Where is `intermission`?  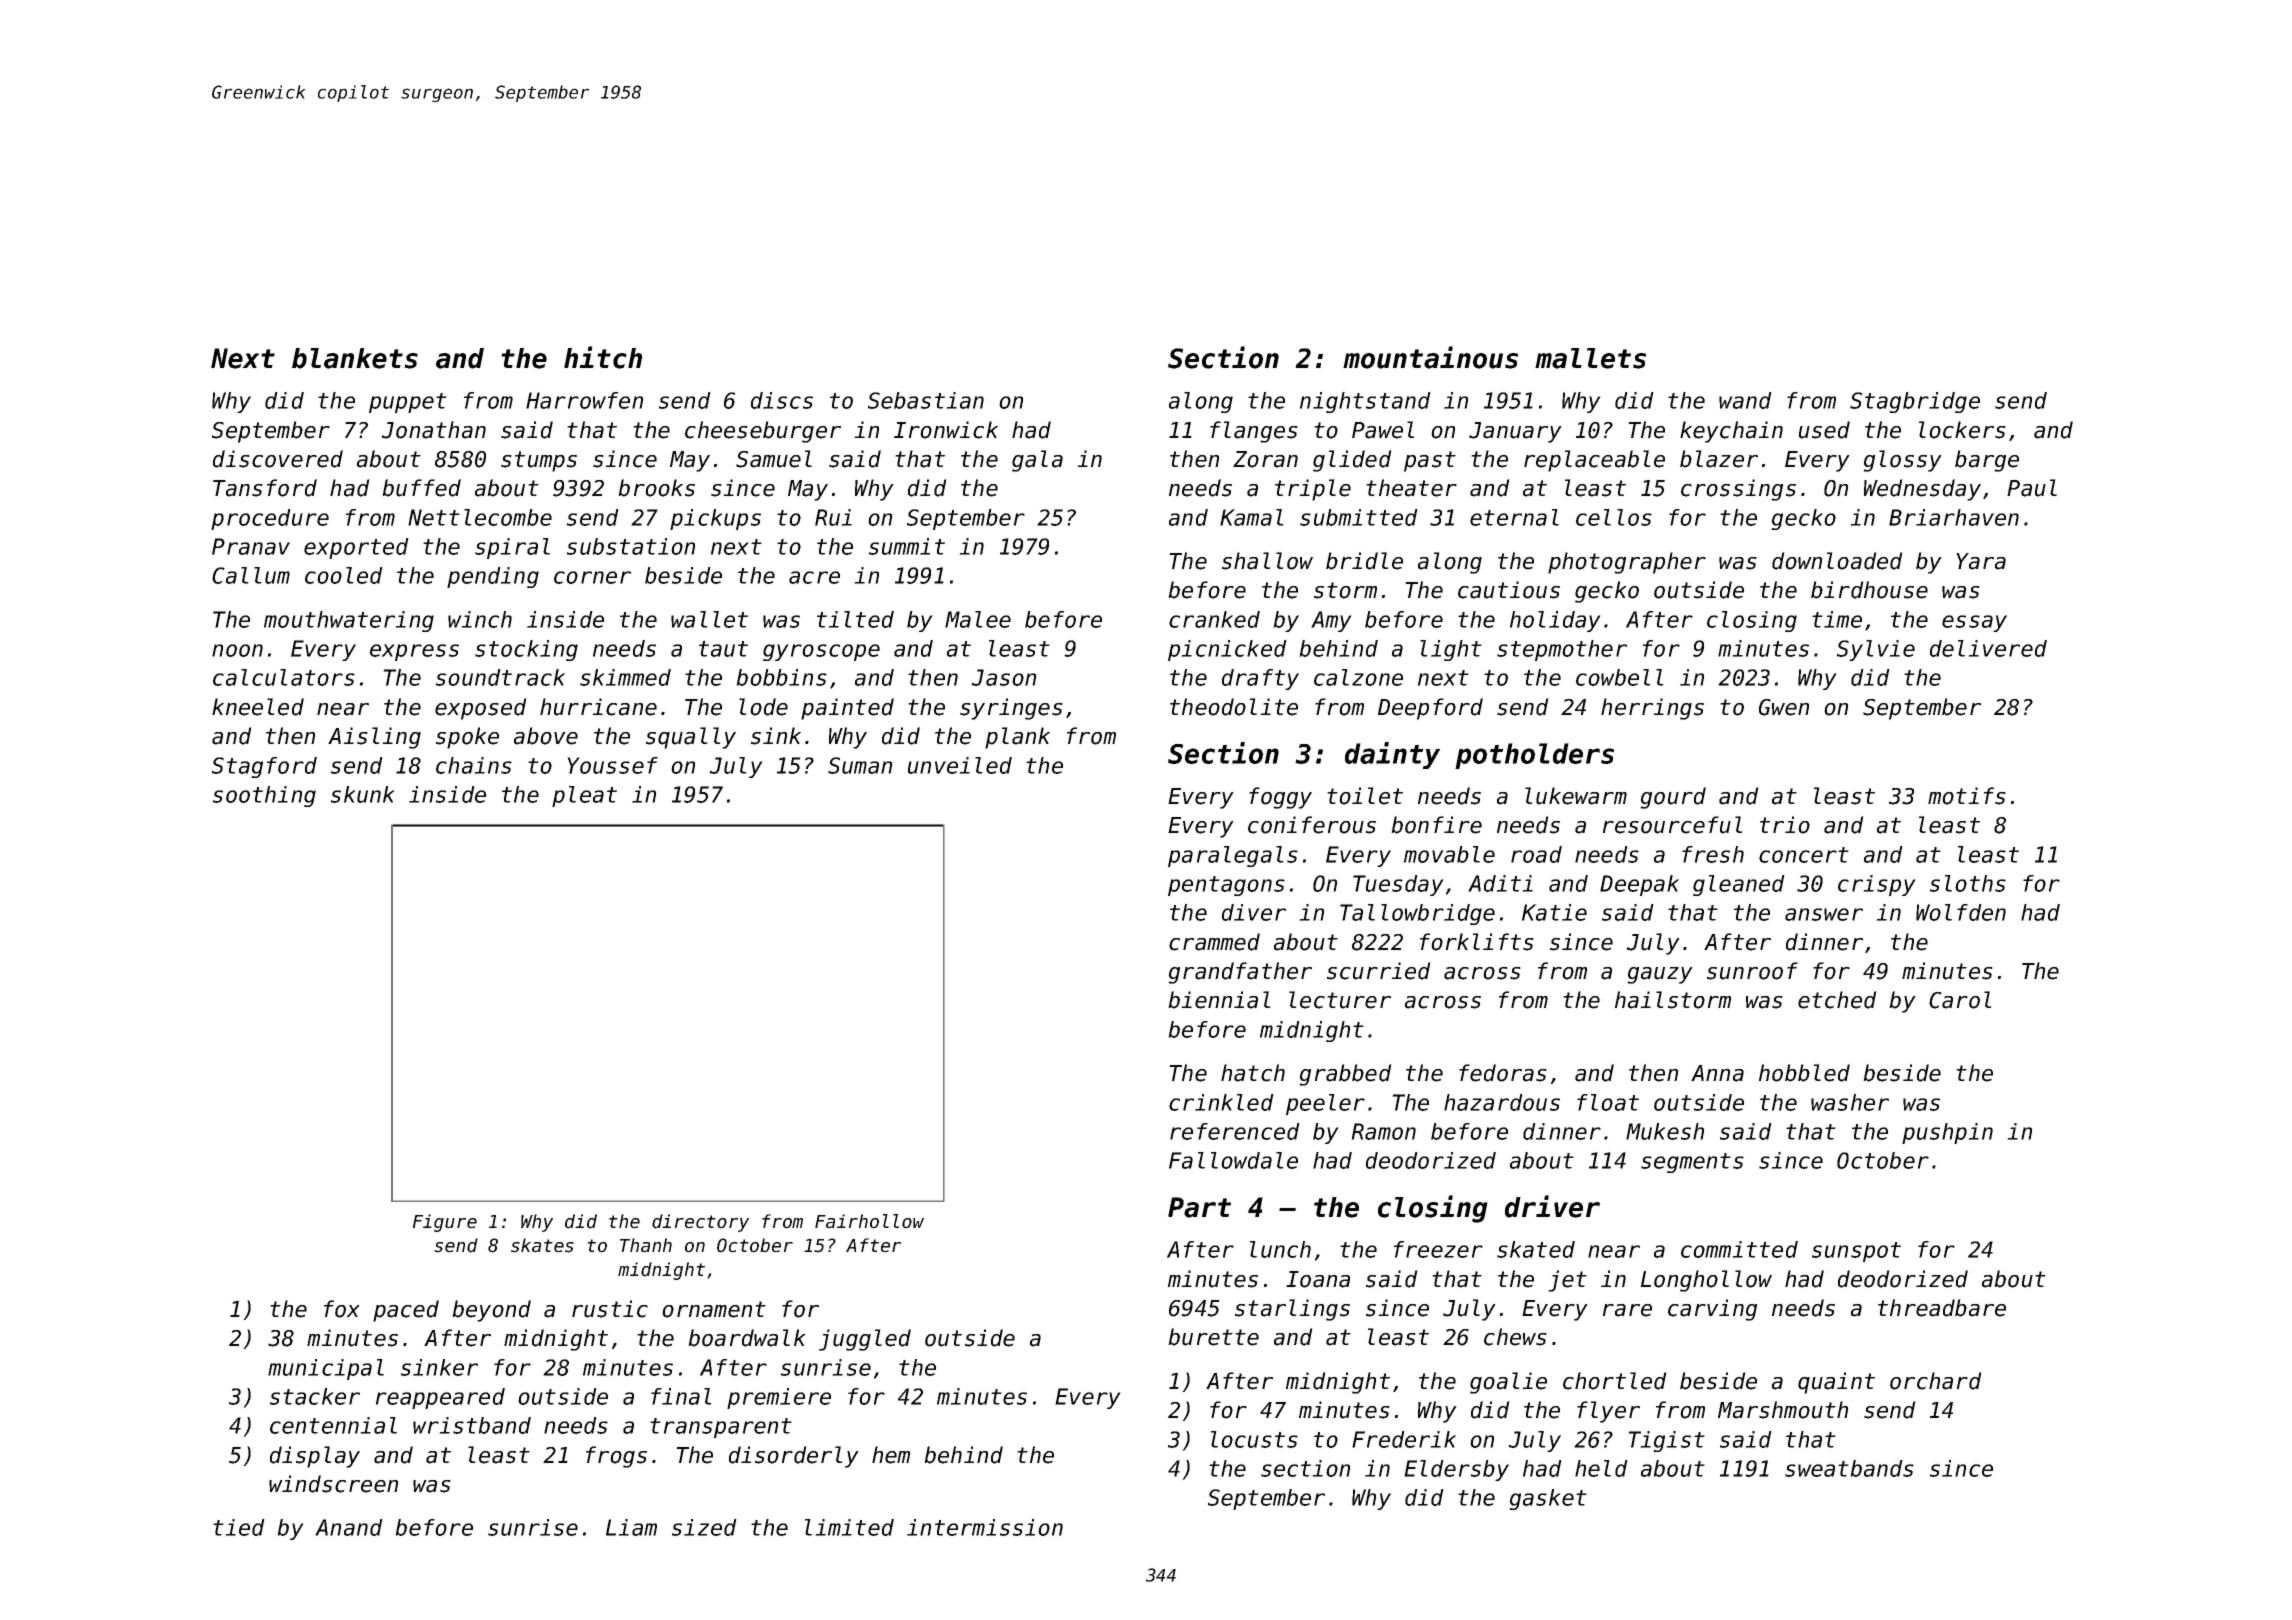
intermission is located at coordinates (985, 1527).
